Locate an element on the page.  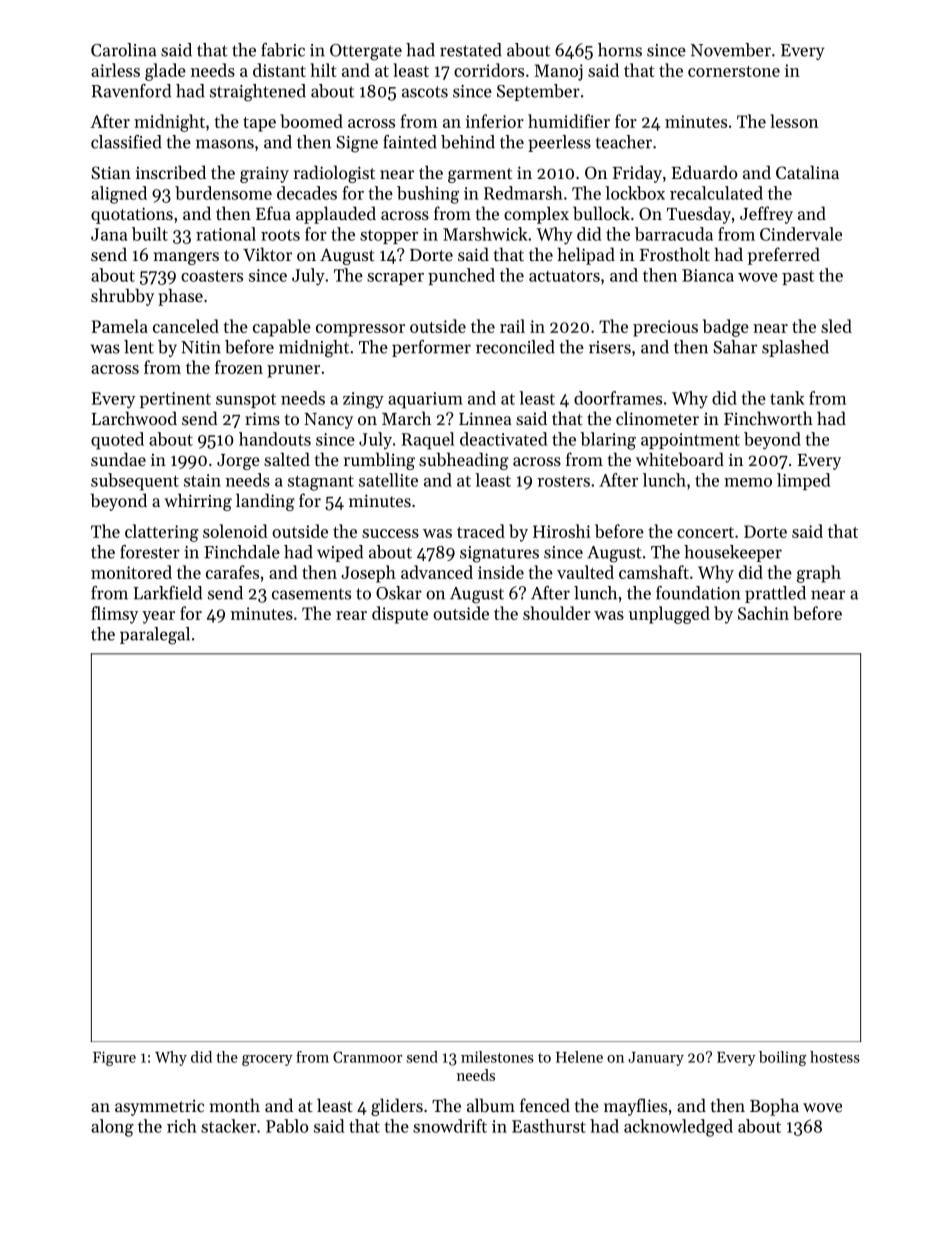
vaulted is located at coordinates (585, 572).
